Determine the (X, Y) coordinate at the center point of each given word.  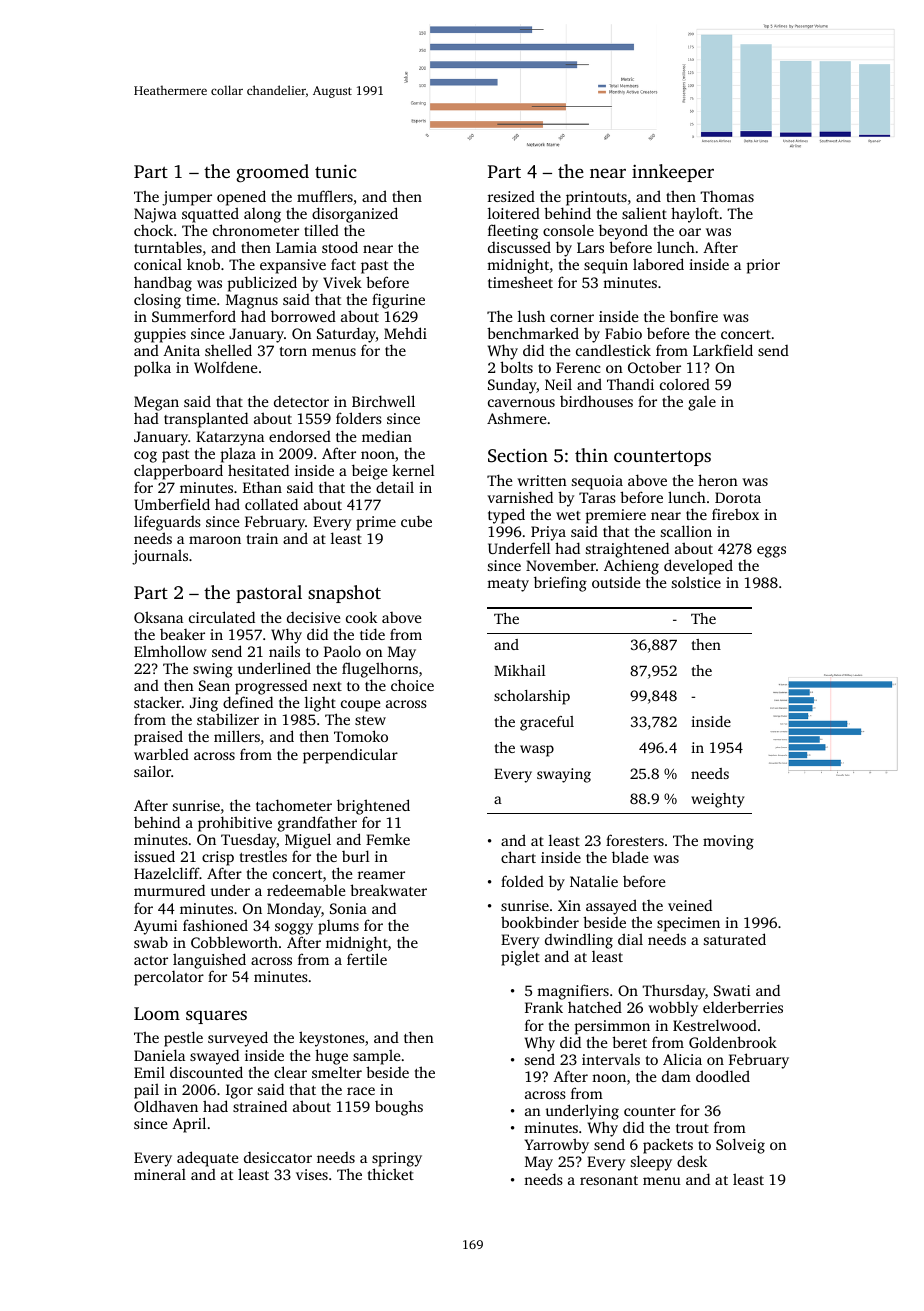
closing (157, 301)
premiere (616, 516)
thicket (391, 1174)
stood (340, 247)
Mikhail (519, 670)
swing (213, 670)
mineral (160, 1174)
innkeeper (673, 173)
